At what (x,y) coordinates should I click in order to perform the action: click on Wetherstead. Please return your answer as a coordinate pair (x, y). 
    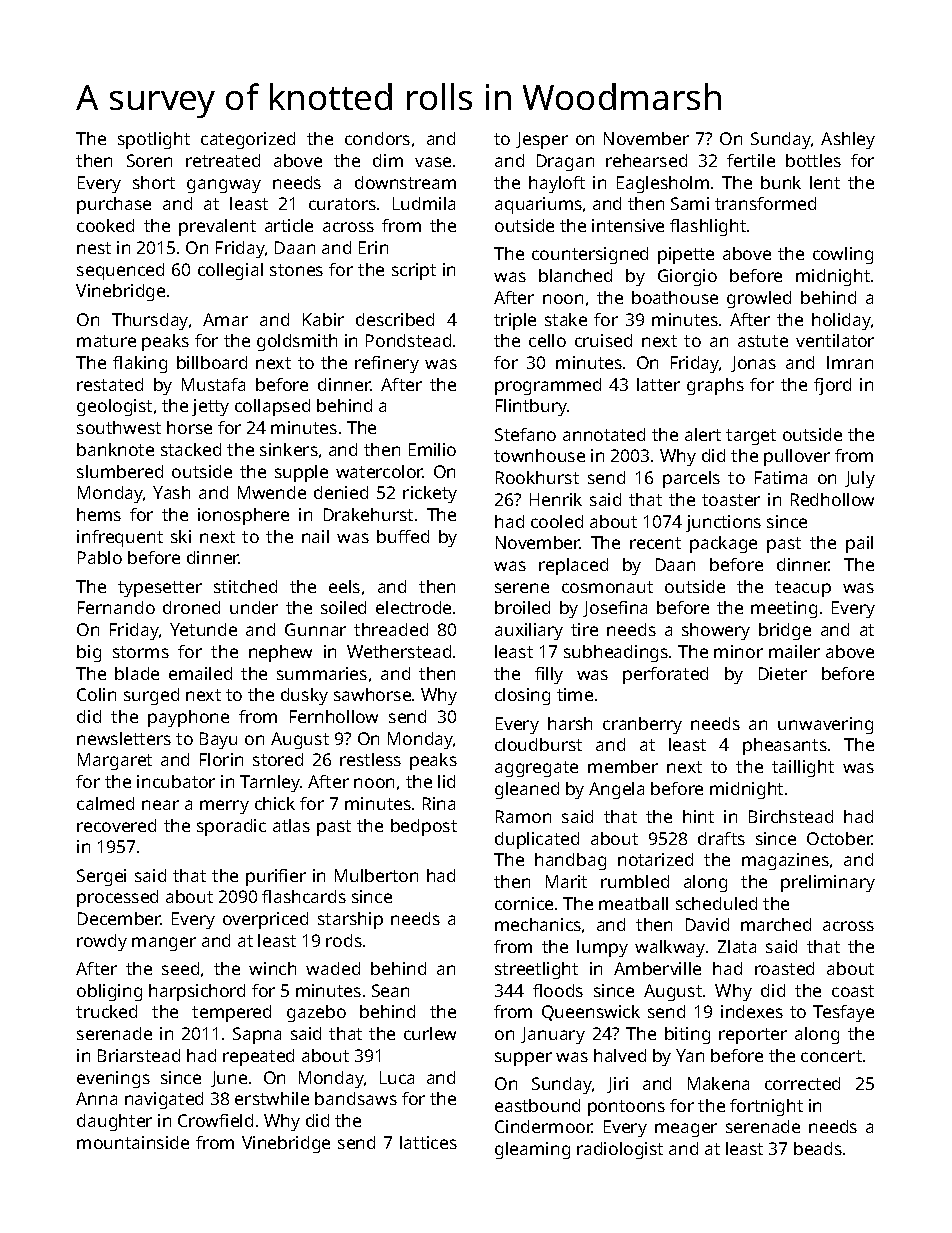
    Looking at the image, I should click on (399, 651).
